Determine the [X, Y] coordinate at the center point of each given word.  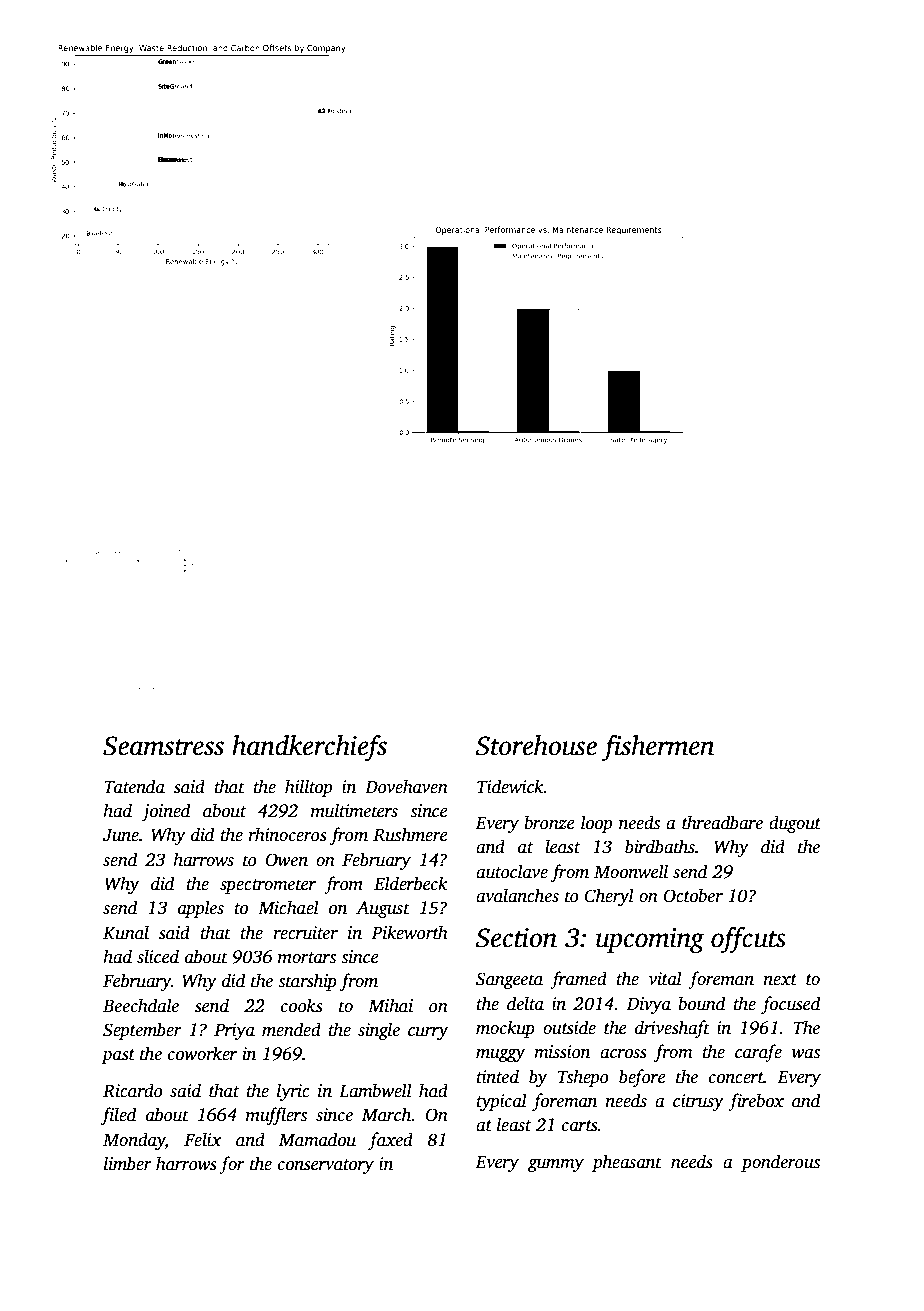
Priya [234, 1031]
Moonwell [631, 871]
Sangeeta [509, 980]
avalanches [517, 895]
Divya [649, 1005]
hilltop [308, 788]
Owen [287, 860]
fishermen [658, 747]
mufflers [276, 1116]
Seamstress [163, 746]
